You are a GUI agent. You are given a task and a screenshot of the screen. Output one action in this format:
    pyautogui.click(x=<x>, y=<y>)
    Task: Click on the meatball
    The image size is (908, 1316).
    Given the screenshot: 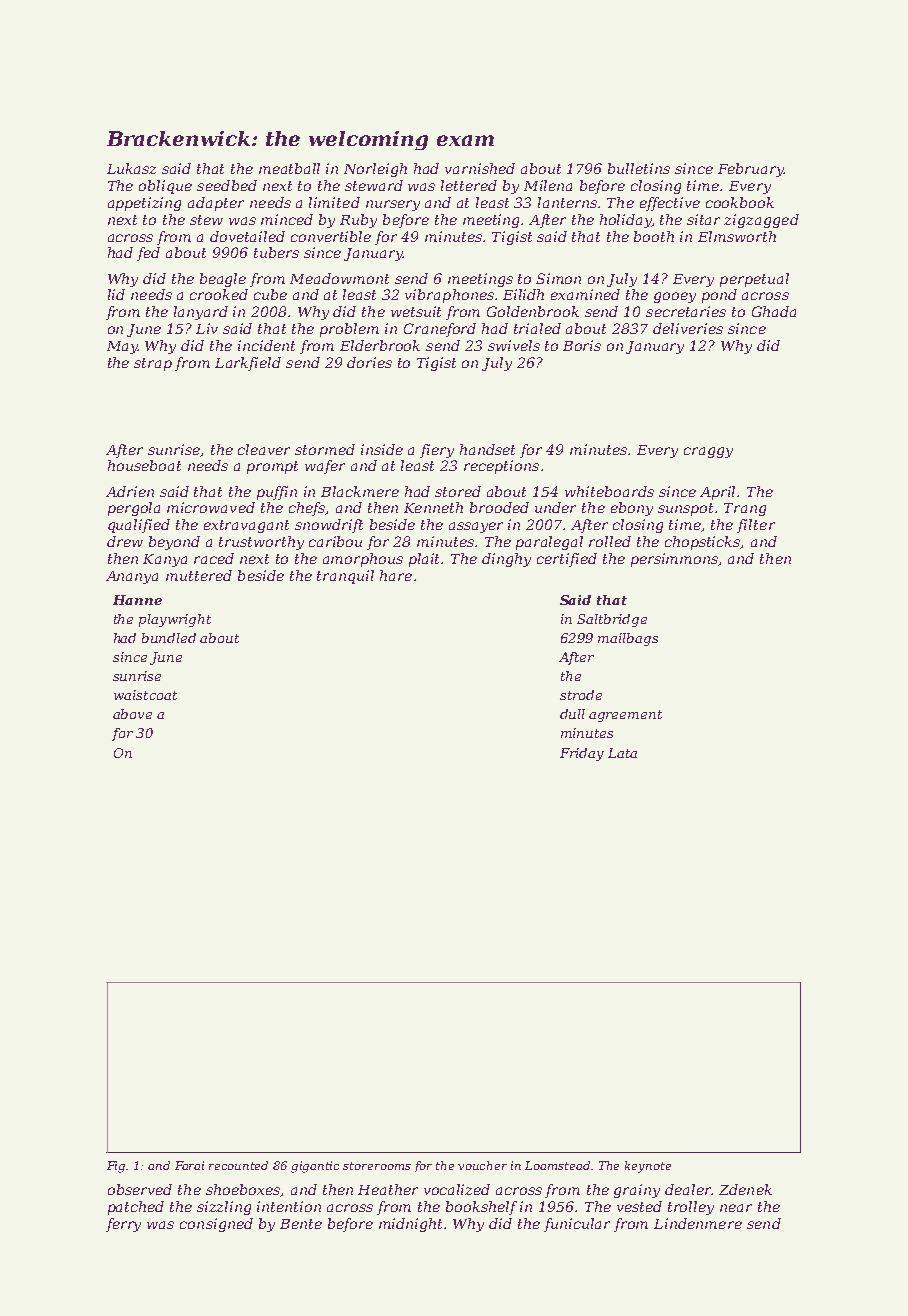 What is the action you would take?
    pyautogui.click(x=289, y=168)
